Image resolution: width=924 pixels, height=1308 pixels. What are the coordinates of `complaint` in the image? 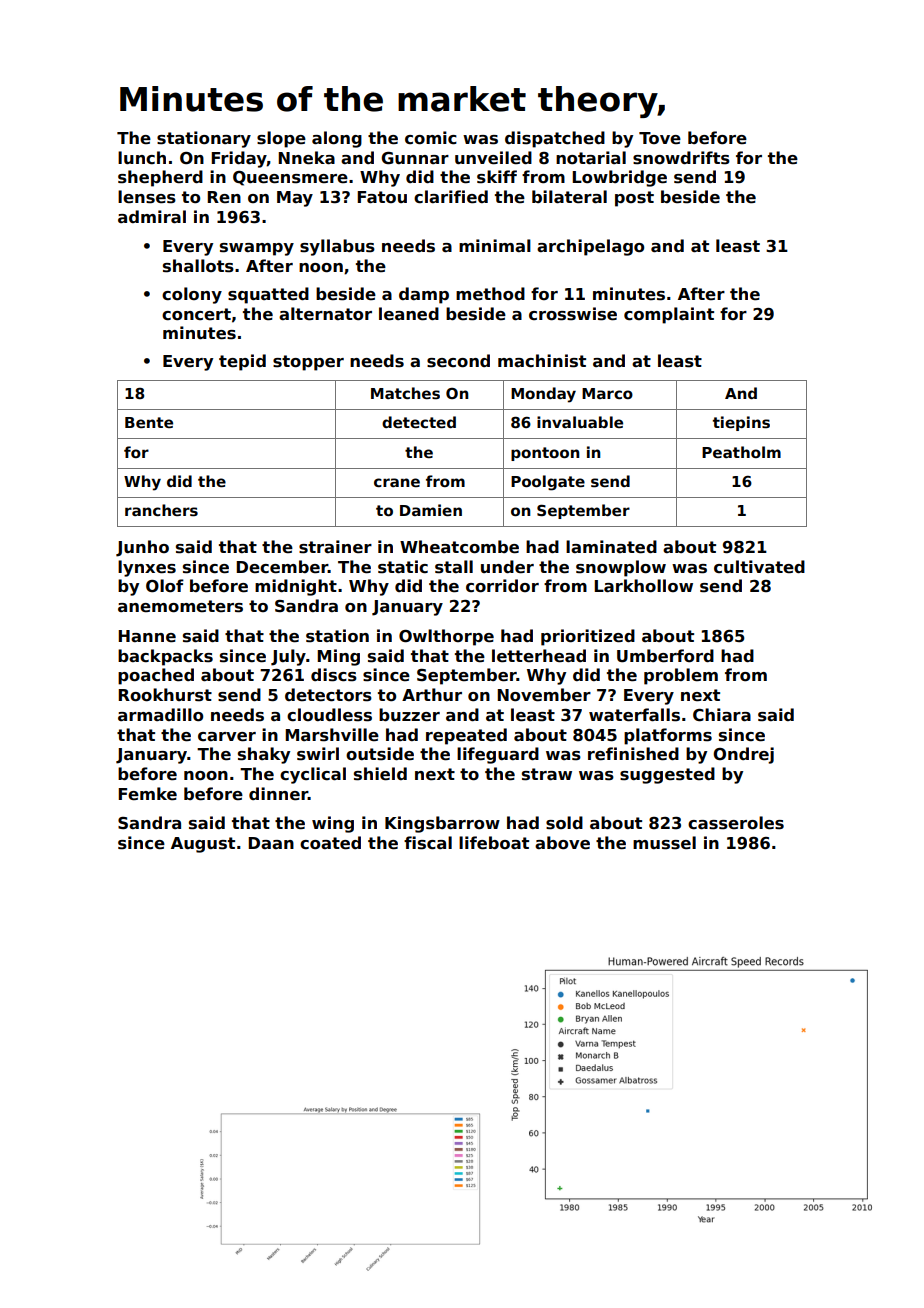 It's located at (669, 315).
